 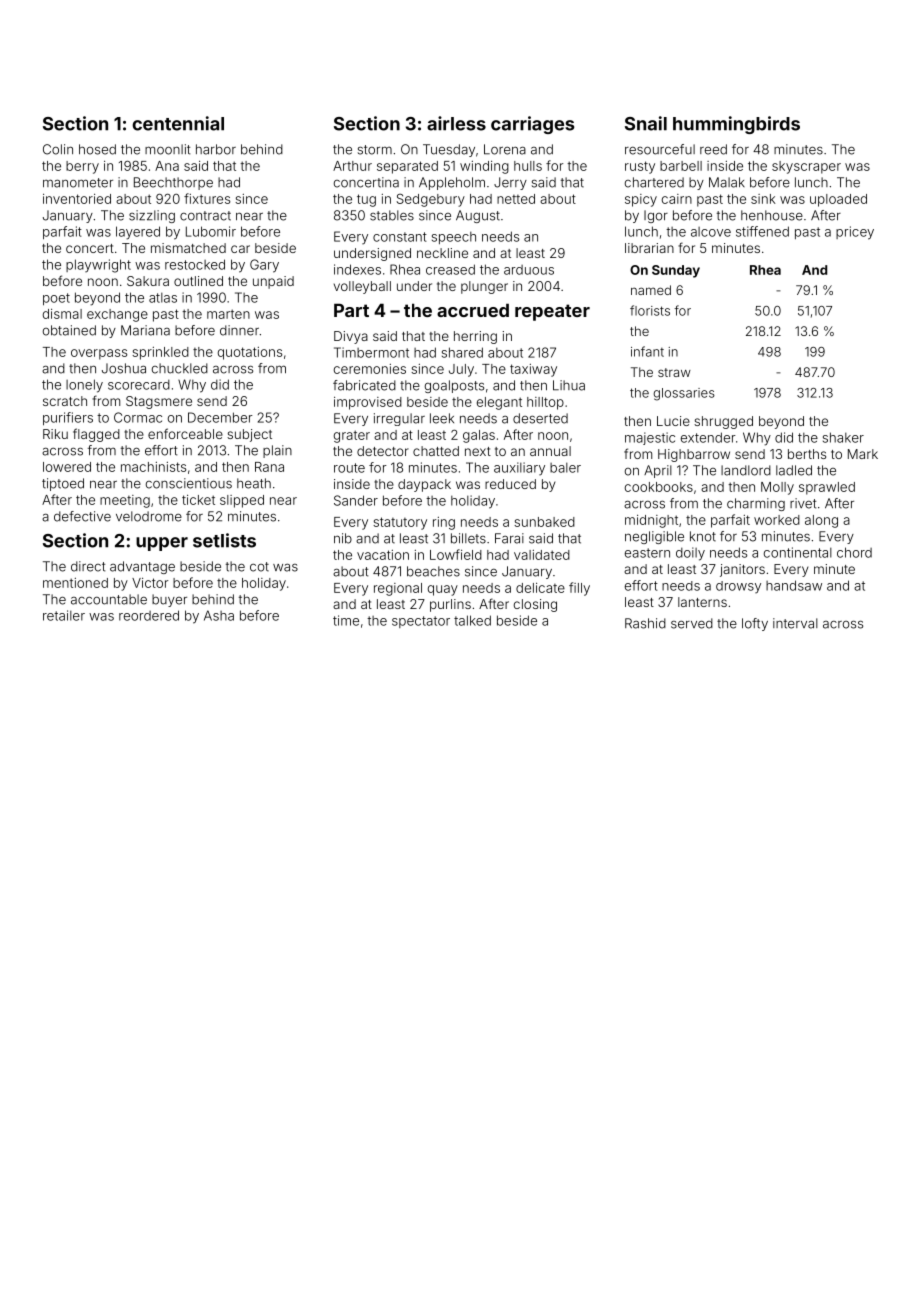 I want to click on handsaw, so click(x=794, y=585).
